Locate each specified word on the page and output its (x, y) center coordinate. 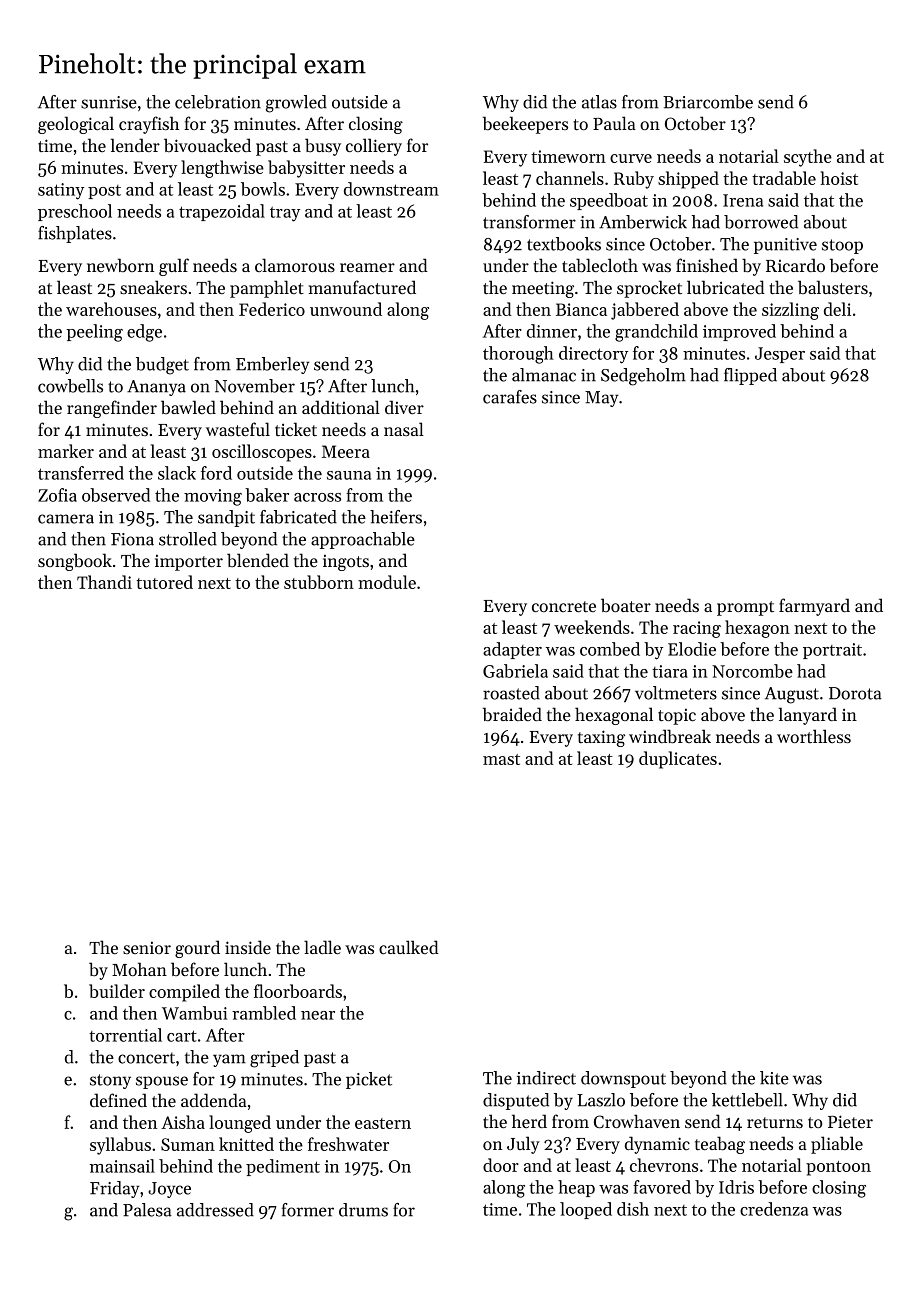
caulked (409, 947)
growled (296, 104)
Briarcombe (708, 102)
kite (774, 1078)
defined (118, 1100)
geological (76, 125)
